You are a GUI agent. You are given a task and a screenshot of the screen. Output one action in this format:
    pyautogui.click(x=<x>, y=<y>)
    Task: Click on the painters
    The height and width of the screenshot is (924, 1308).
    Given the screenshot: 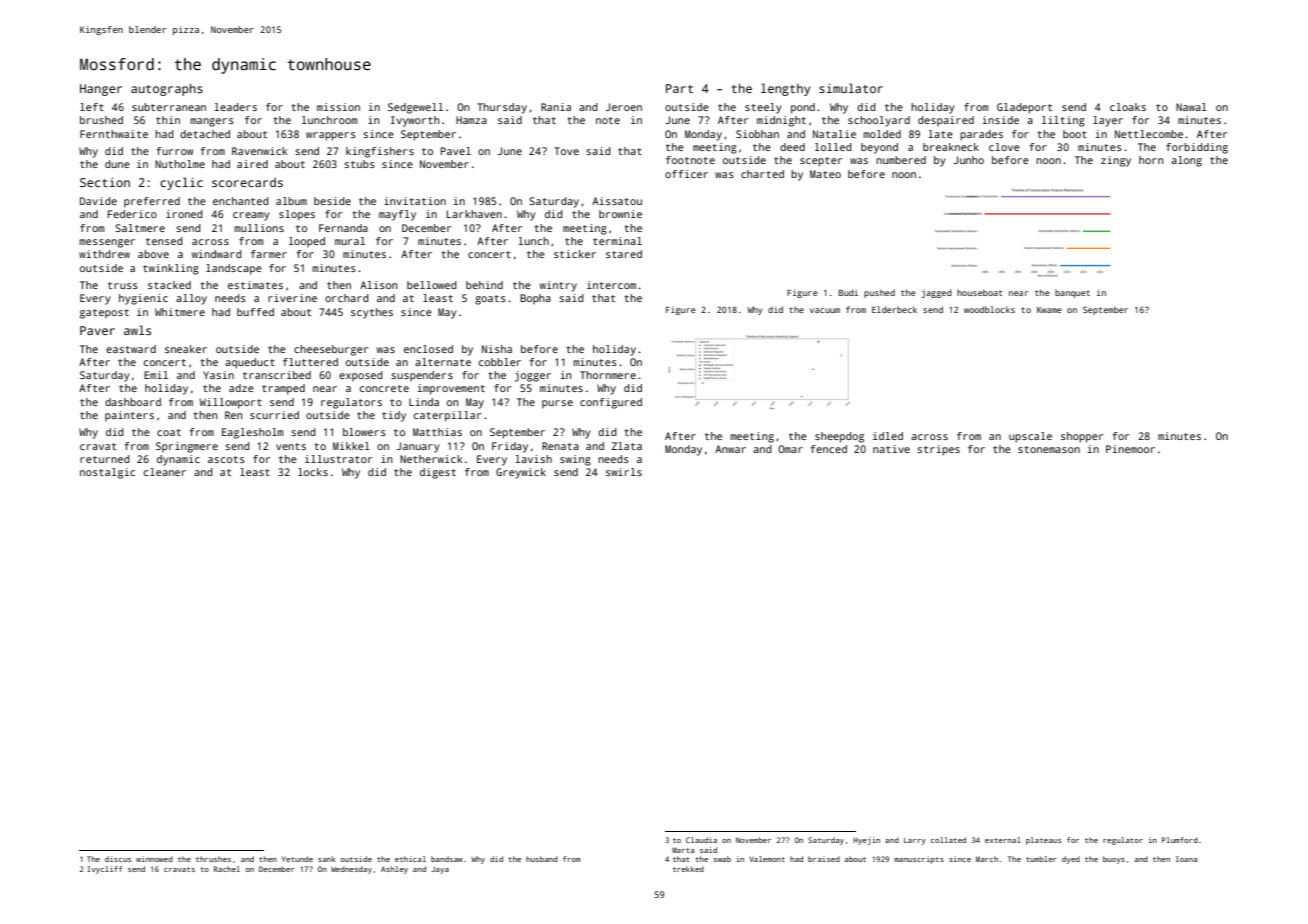 What is the action you would take?
    pyautogui.click(x=129, y=416)
